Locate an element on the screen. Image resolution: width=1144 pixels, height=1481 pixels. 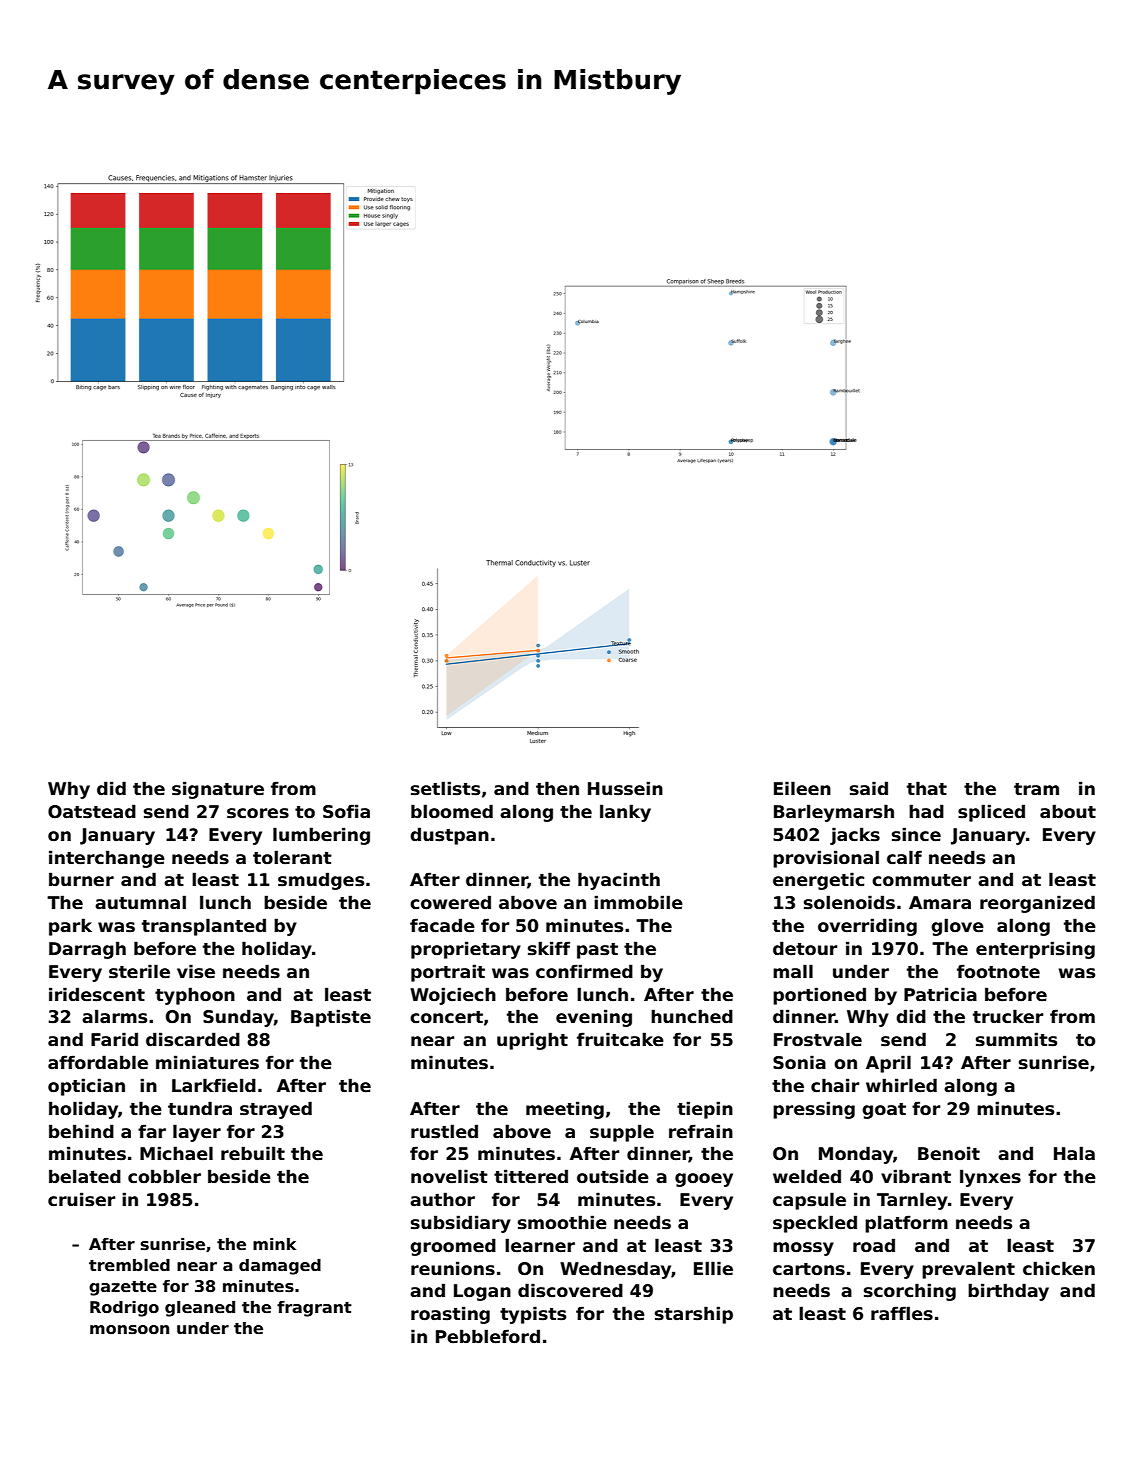
interchange is located at coordinates (107, 859).
